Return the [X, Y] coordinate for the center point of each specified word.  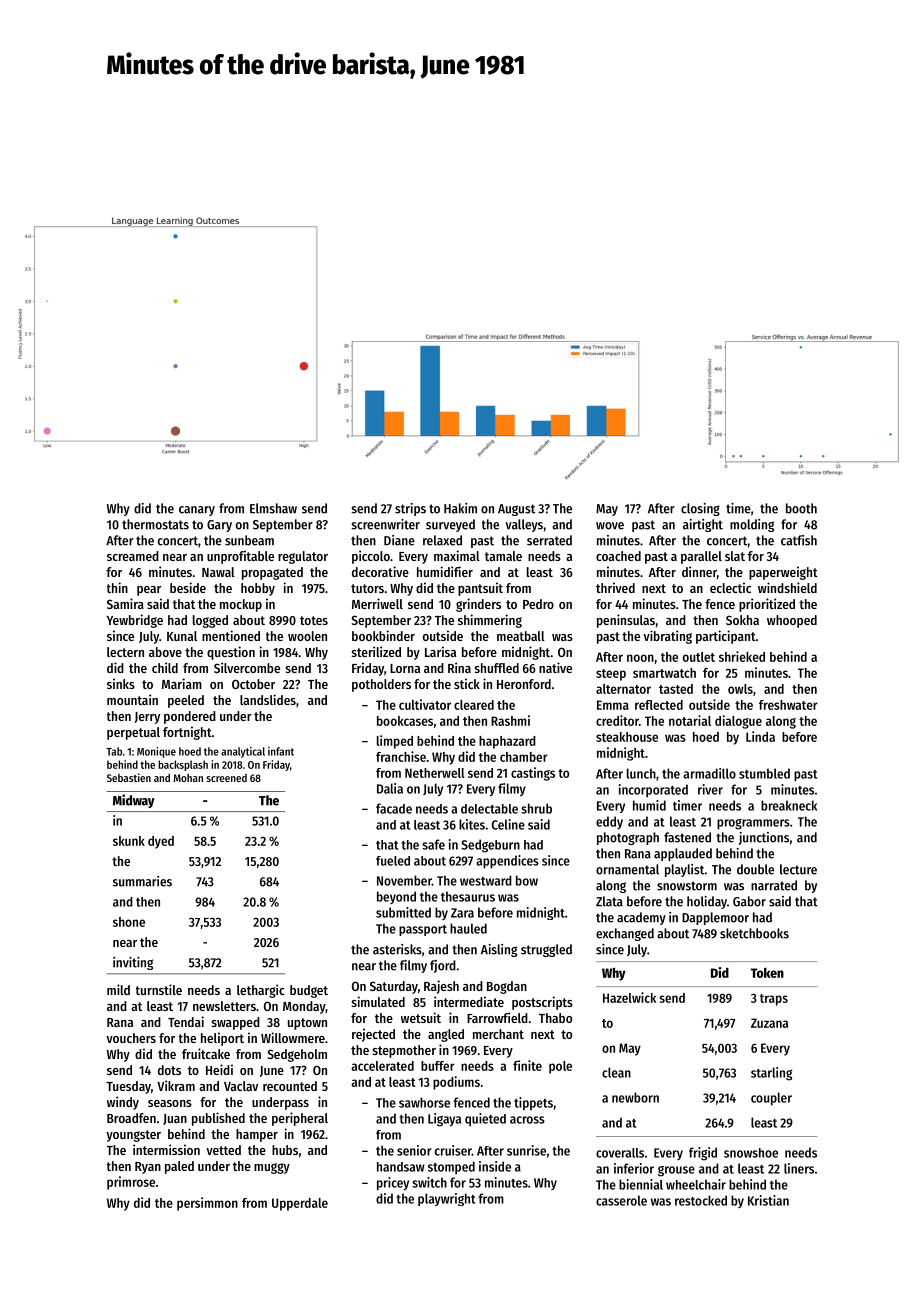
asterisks [397, 949]
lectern [125, 652]
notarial [690, 720]
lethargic [261, 991]
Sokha [742, 620]
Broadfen [131, 1118]
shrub [536, 808]
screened [226, 778]
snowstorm [687, 886]
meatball [521, 636]
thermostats [155, 524]
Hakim [460, 508]
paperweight [783, 573]
